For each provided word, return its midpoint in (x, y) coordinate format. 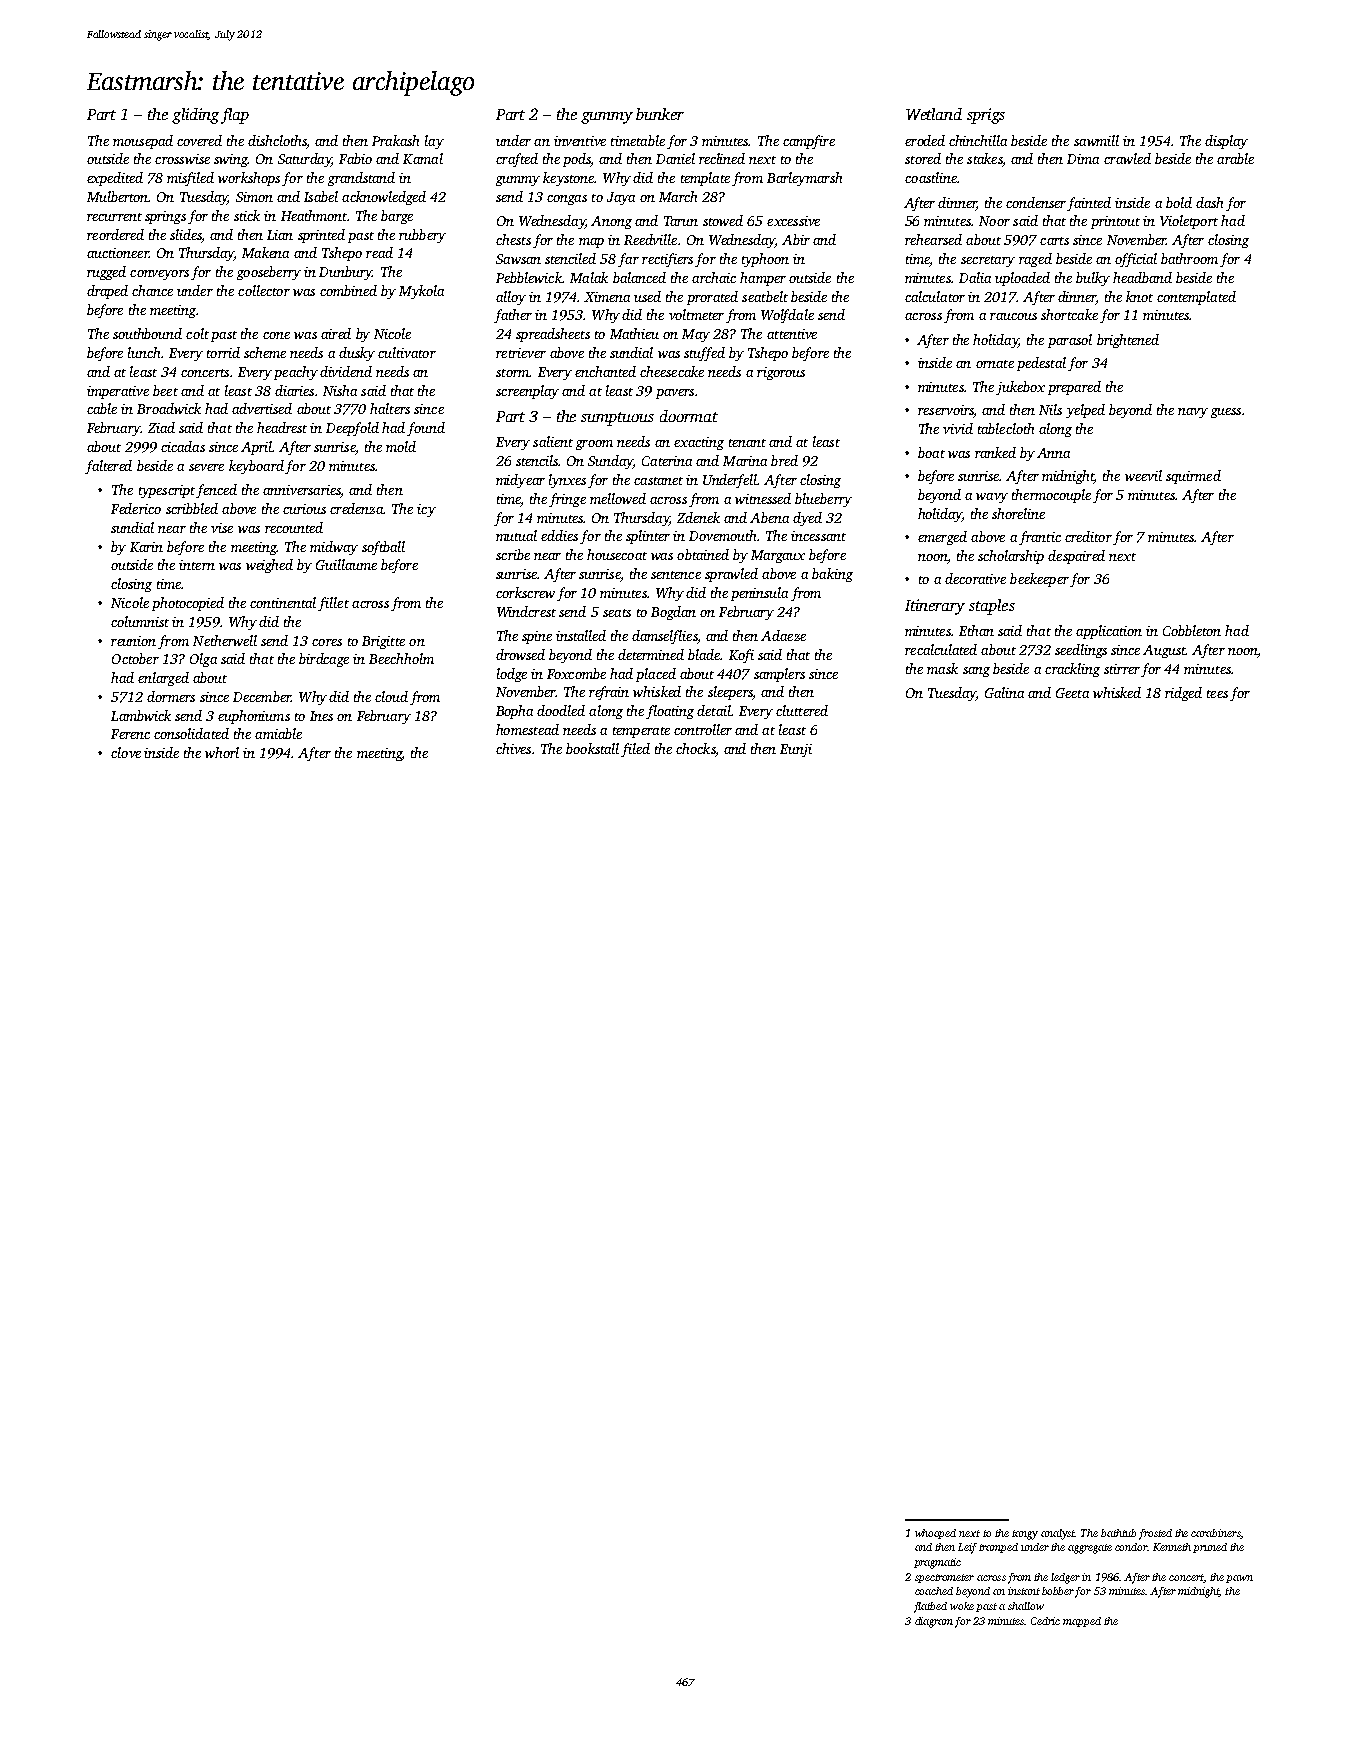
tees (1217, 694)
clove (126, 752)
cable (102, 408)
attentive (792, 334)
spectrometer (944, 1578)
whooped (935, 1534)
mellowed (618, 498)
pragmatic (937, 1563)
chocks (696, 748)
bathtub (1118, 1533)
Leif (967, 1548)
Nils (1050, 409)
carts (1054, 241)
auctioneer (118, 253)
